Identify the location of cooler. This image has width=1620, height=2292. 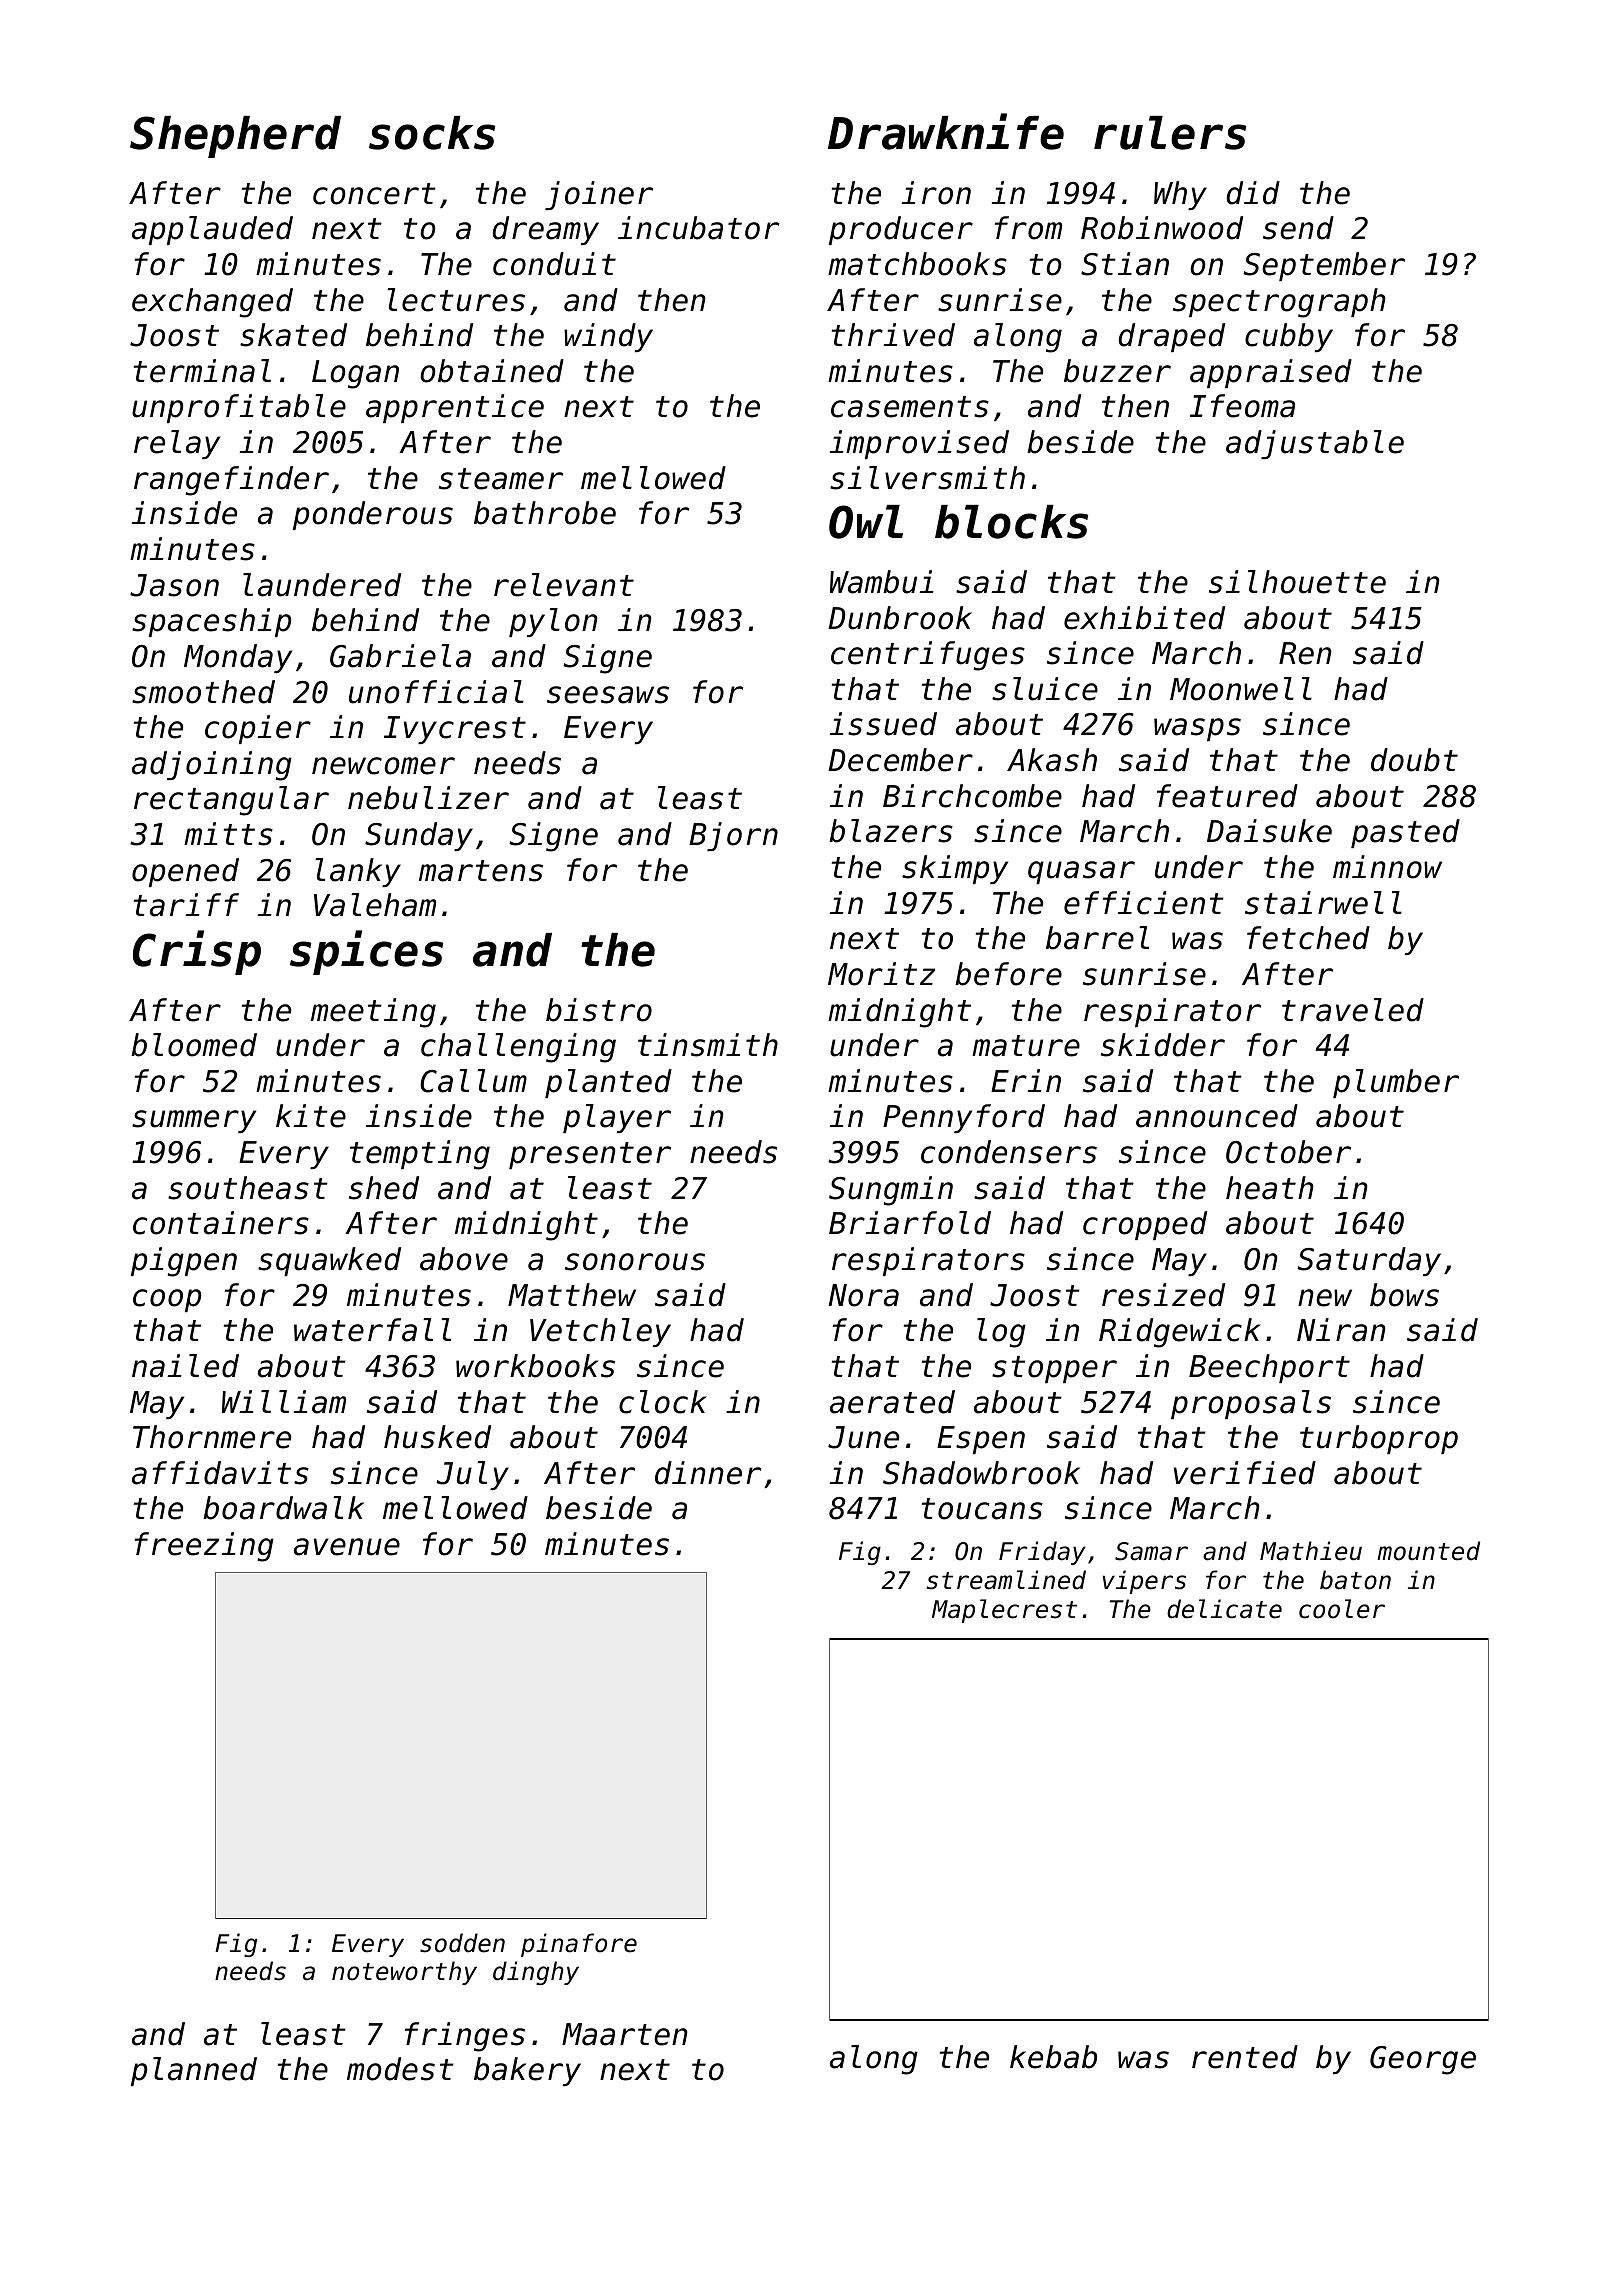
(1342, 1609).
